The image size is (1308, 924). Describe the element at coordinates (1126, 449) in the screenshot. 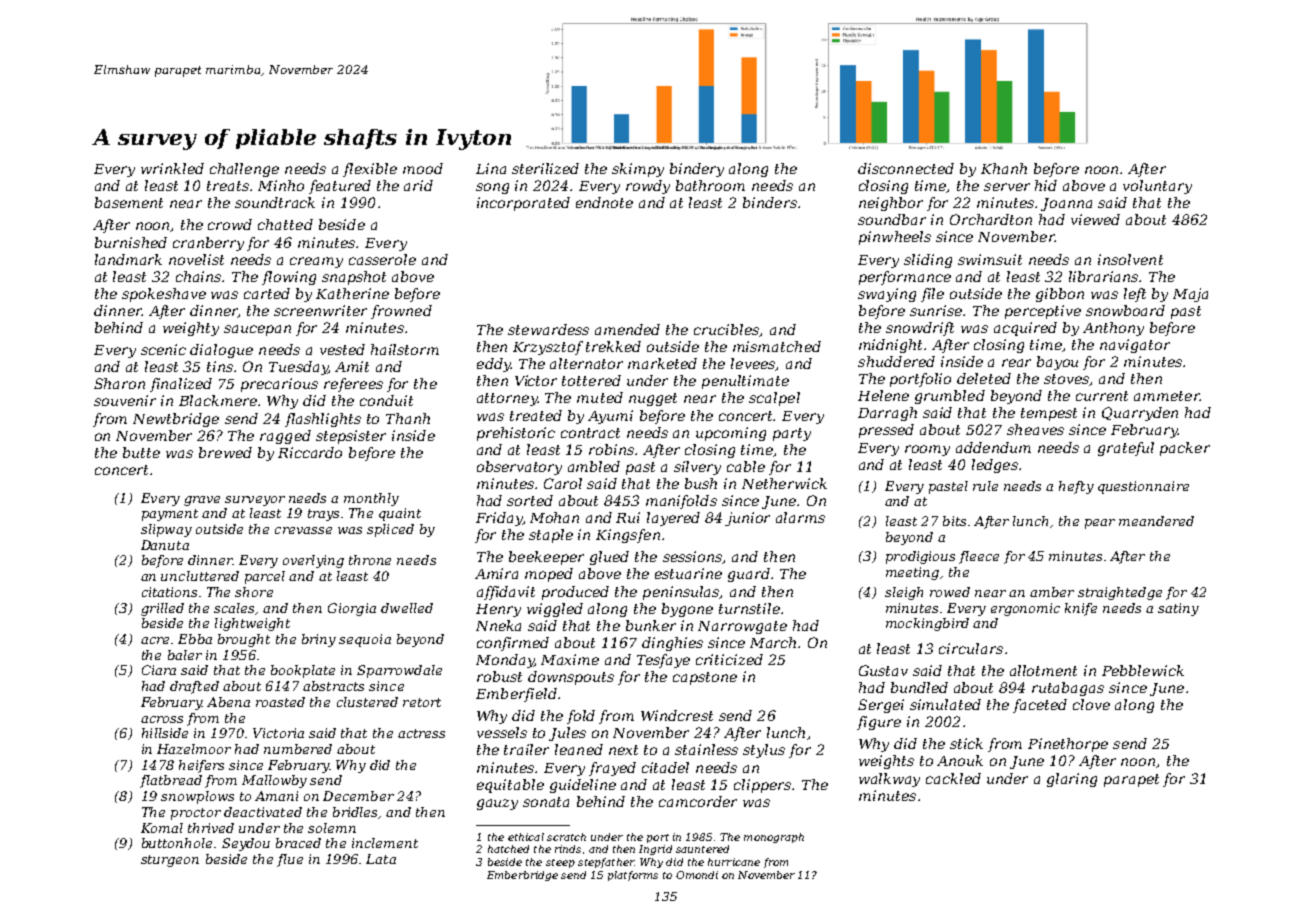

I see `grateful` at that location.
